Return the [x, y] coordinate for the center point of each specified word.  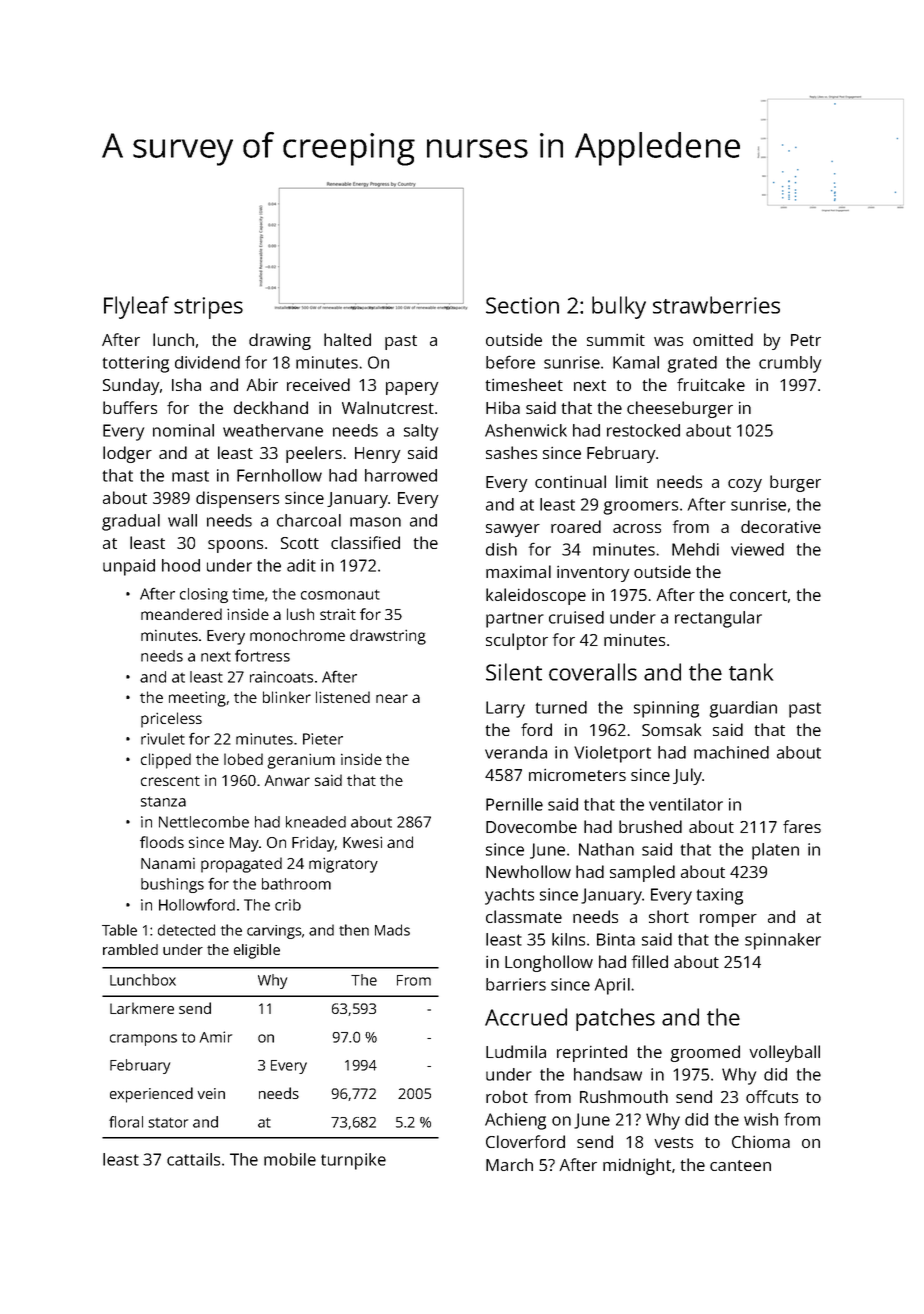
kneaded [316, 822]
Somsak [671, 729]
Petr [806, 340]
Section [522, 305]
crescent [170, 781]
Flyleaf [136, 307]
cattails [193, 1159]
